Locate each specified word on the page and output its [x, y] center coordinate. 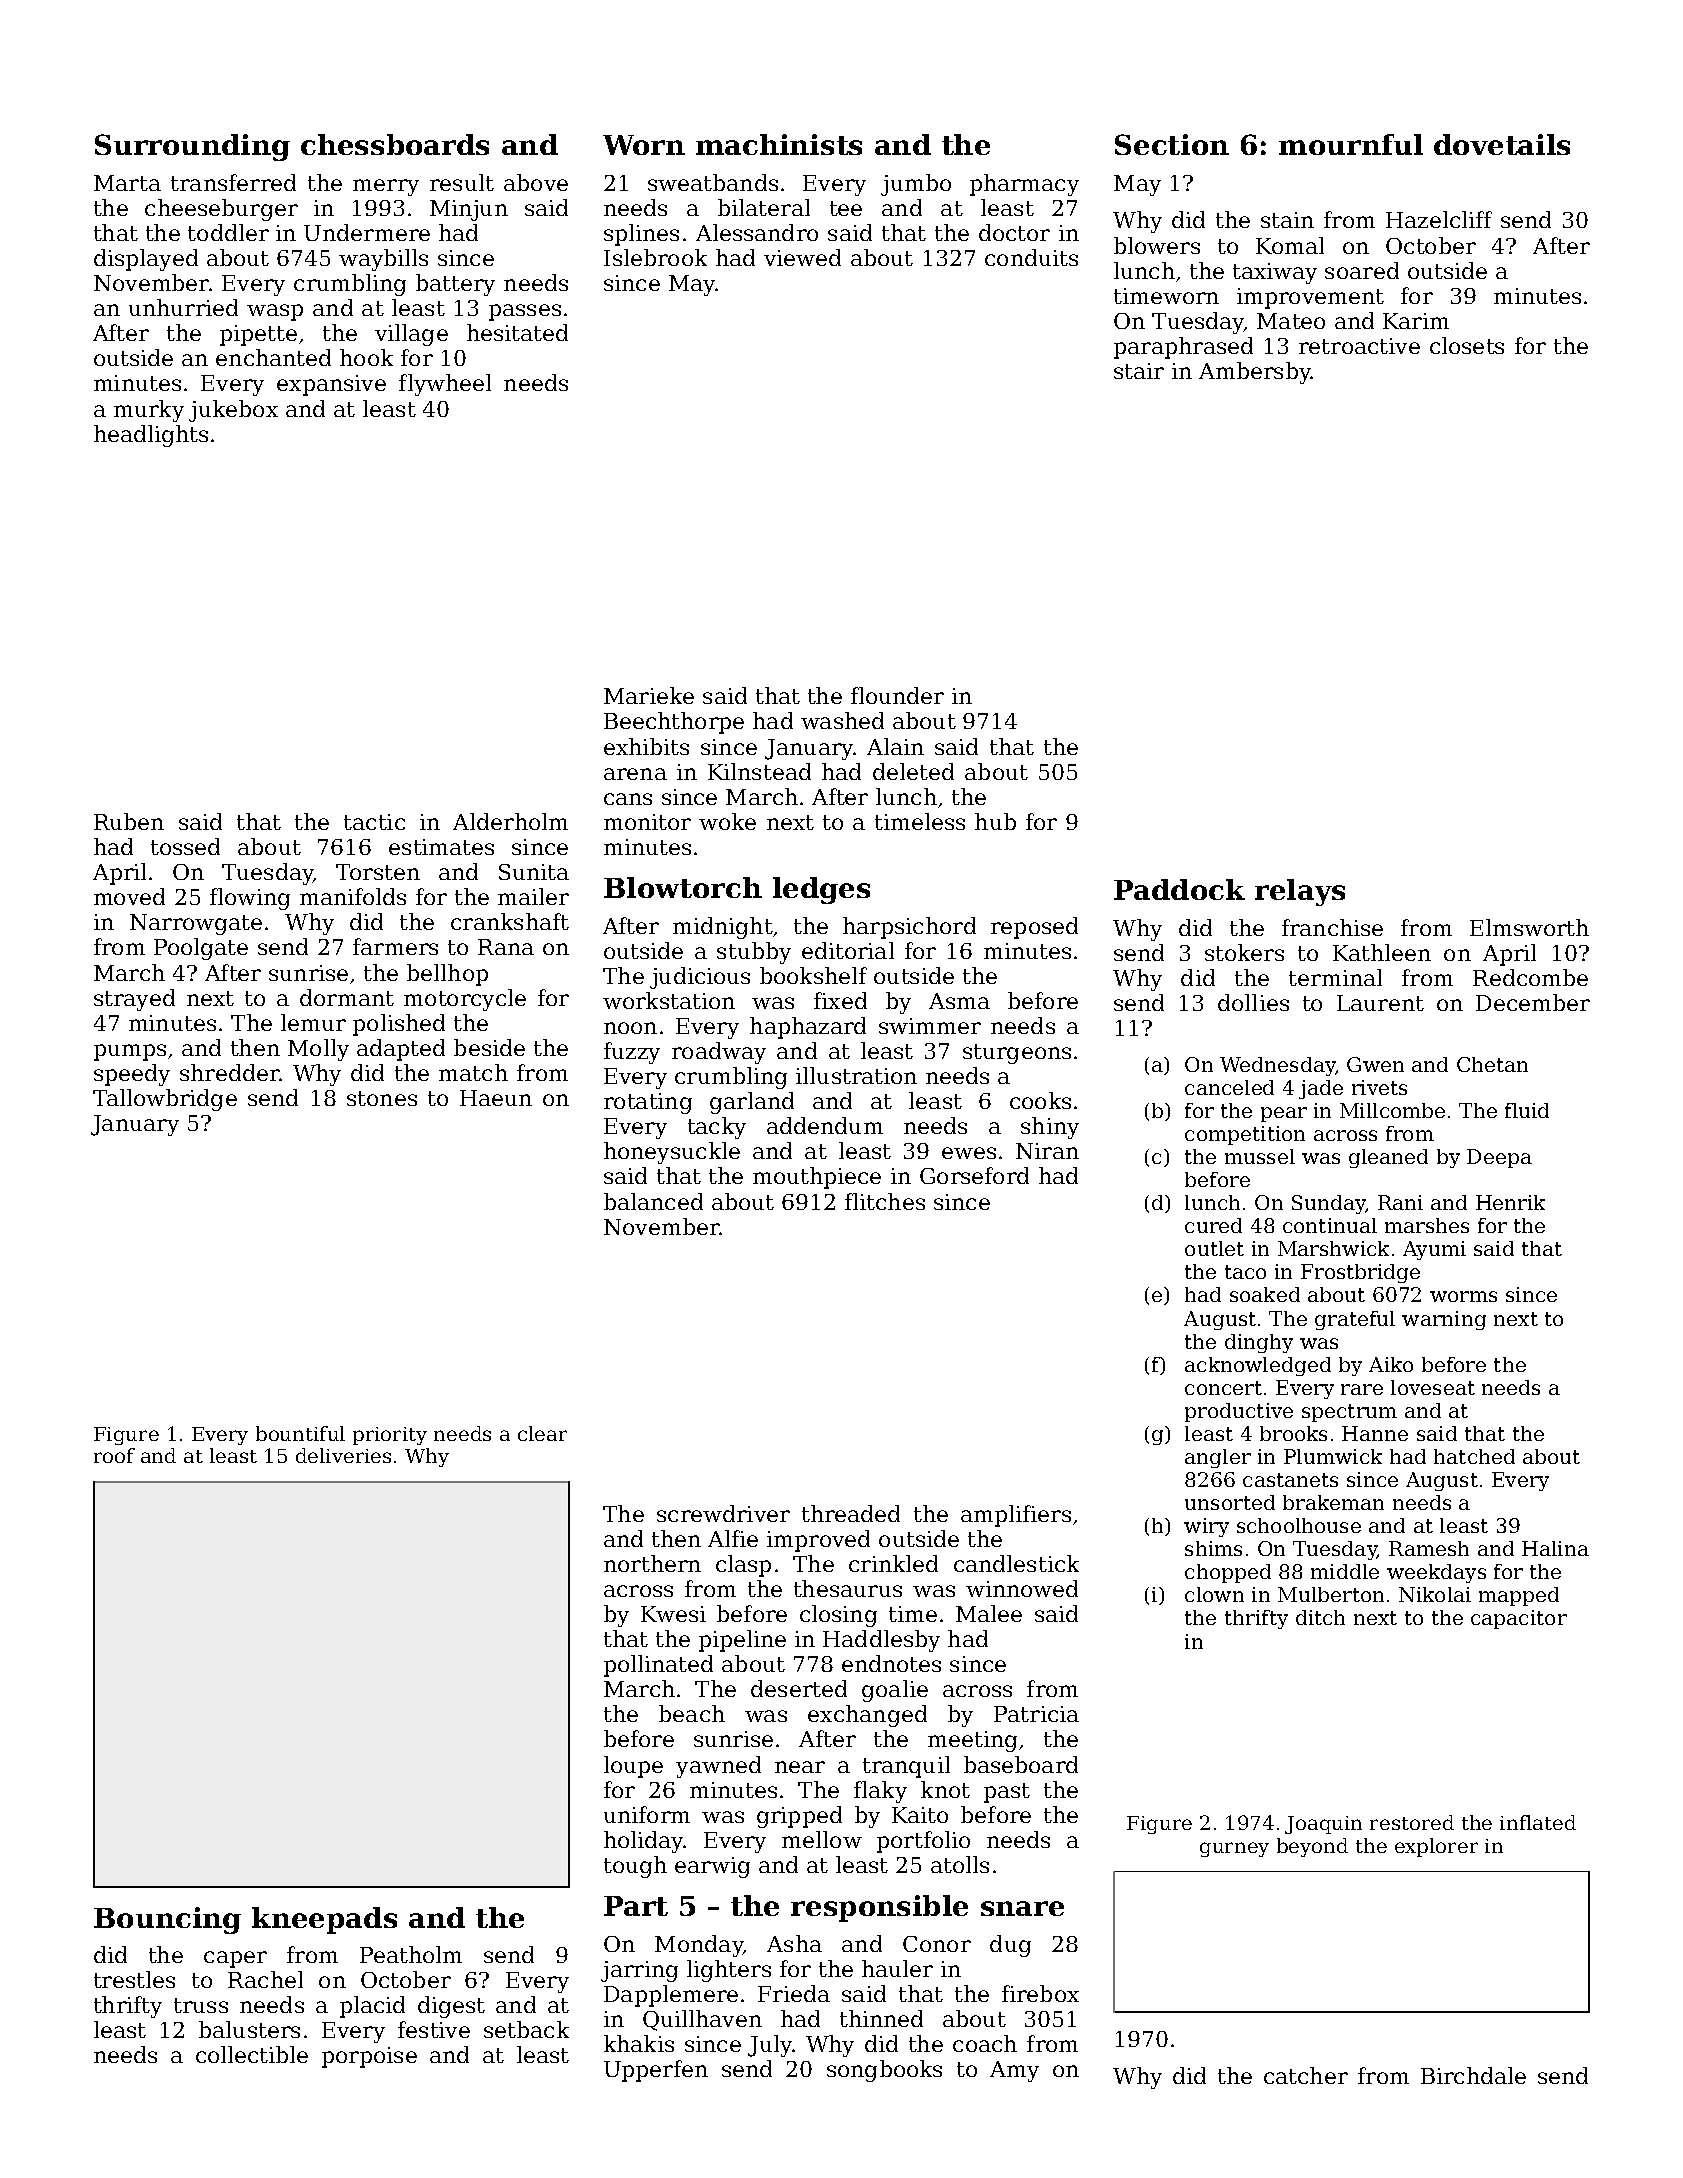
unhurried [183, 307]
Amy [1014, 2071]
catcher [1306, 2075]
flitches [885, 1201]
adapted [401, 1050]
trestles [134, 1979]
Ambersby [1255, 373]
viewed [802, 257]
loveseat [1433, 1387]
